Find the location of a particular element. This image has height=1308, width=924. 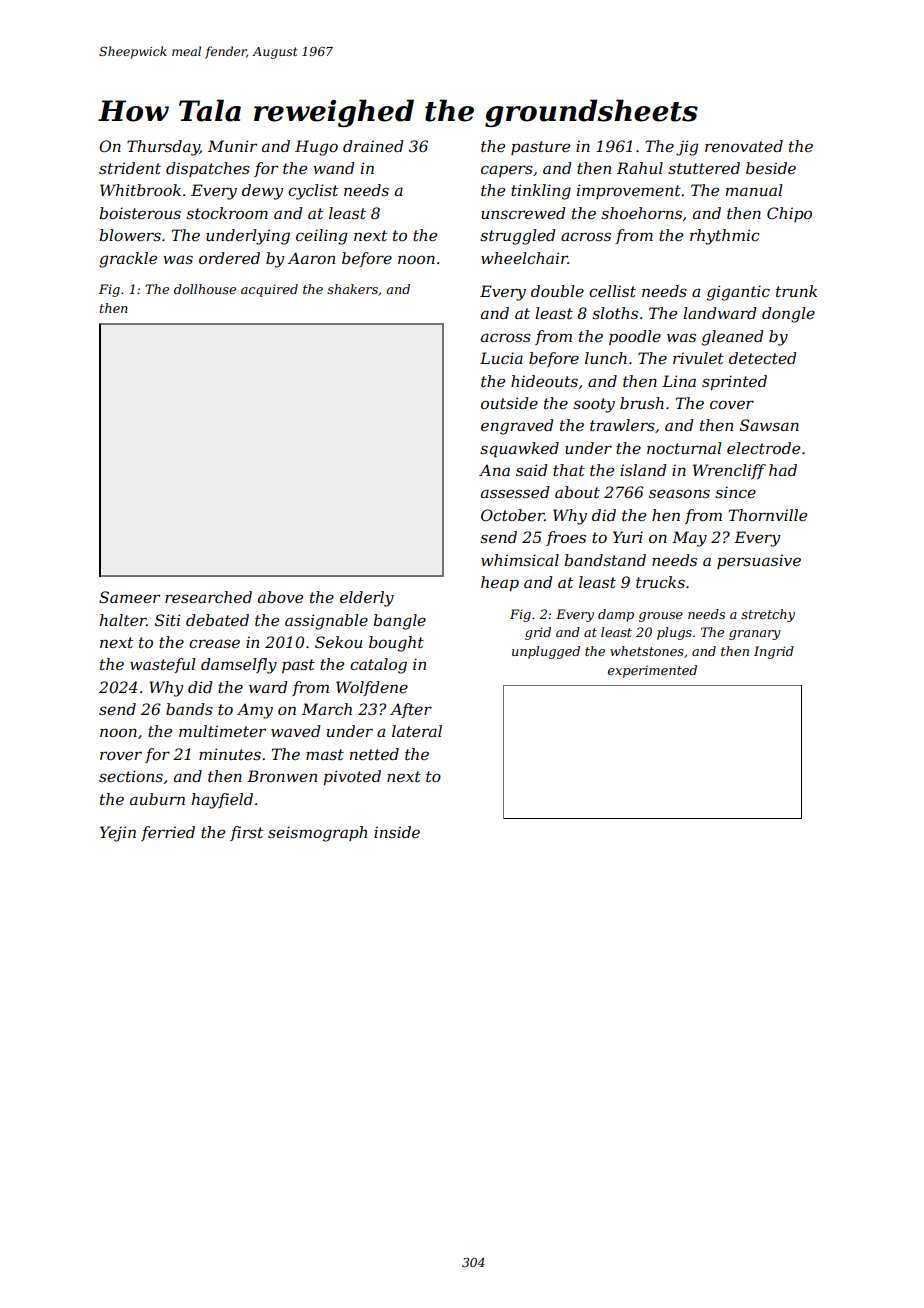

drained is located at coordinates (373, 146).
